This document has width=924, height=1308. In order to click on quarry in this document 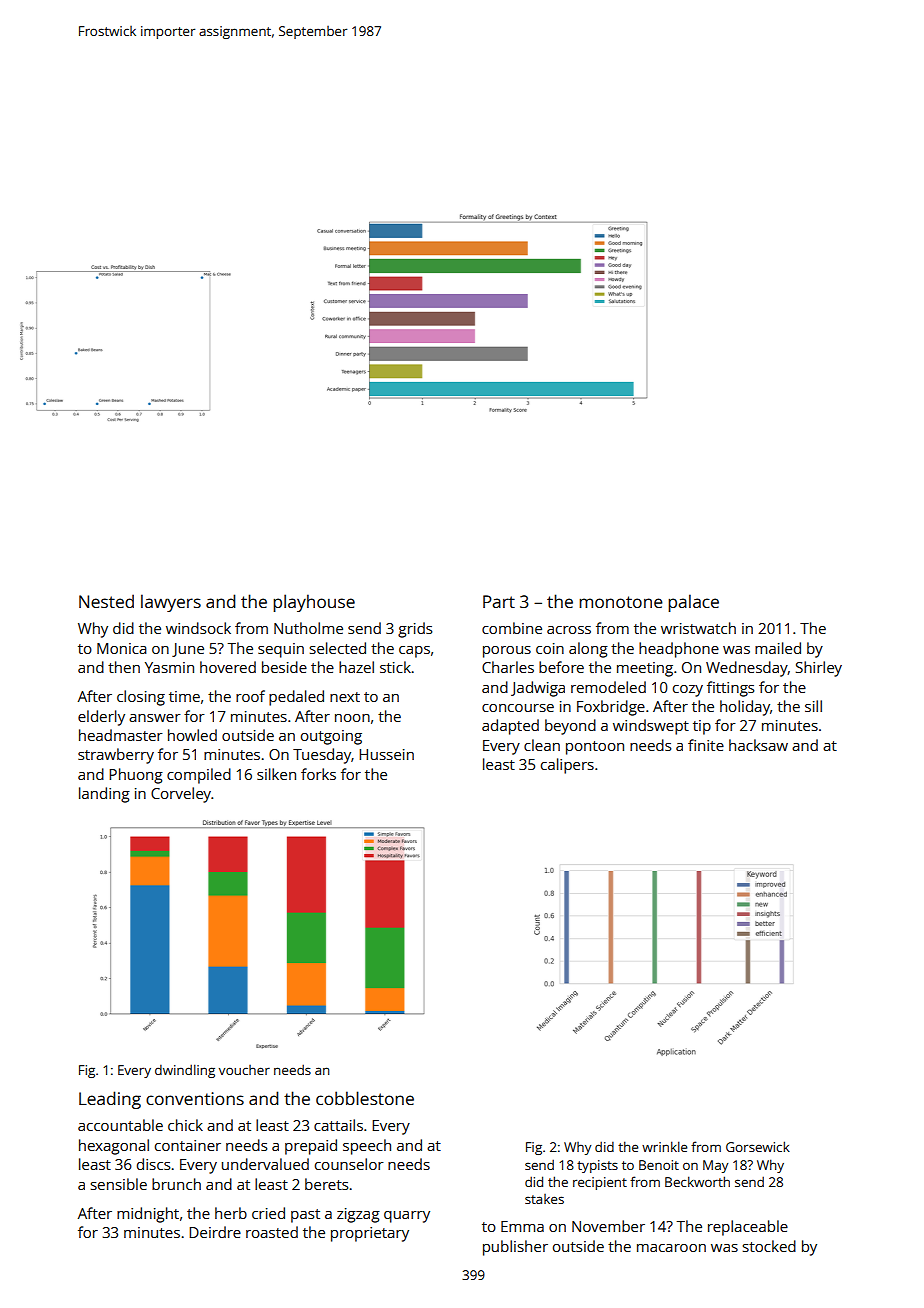, I will do `click(407, 1217)`.
